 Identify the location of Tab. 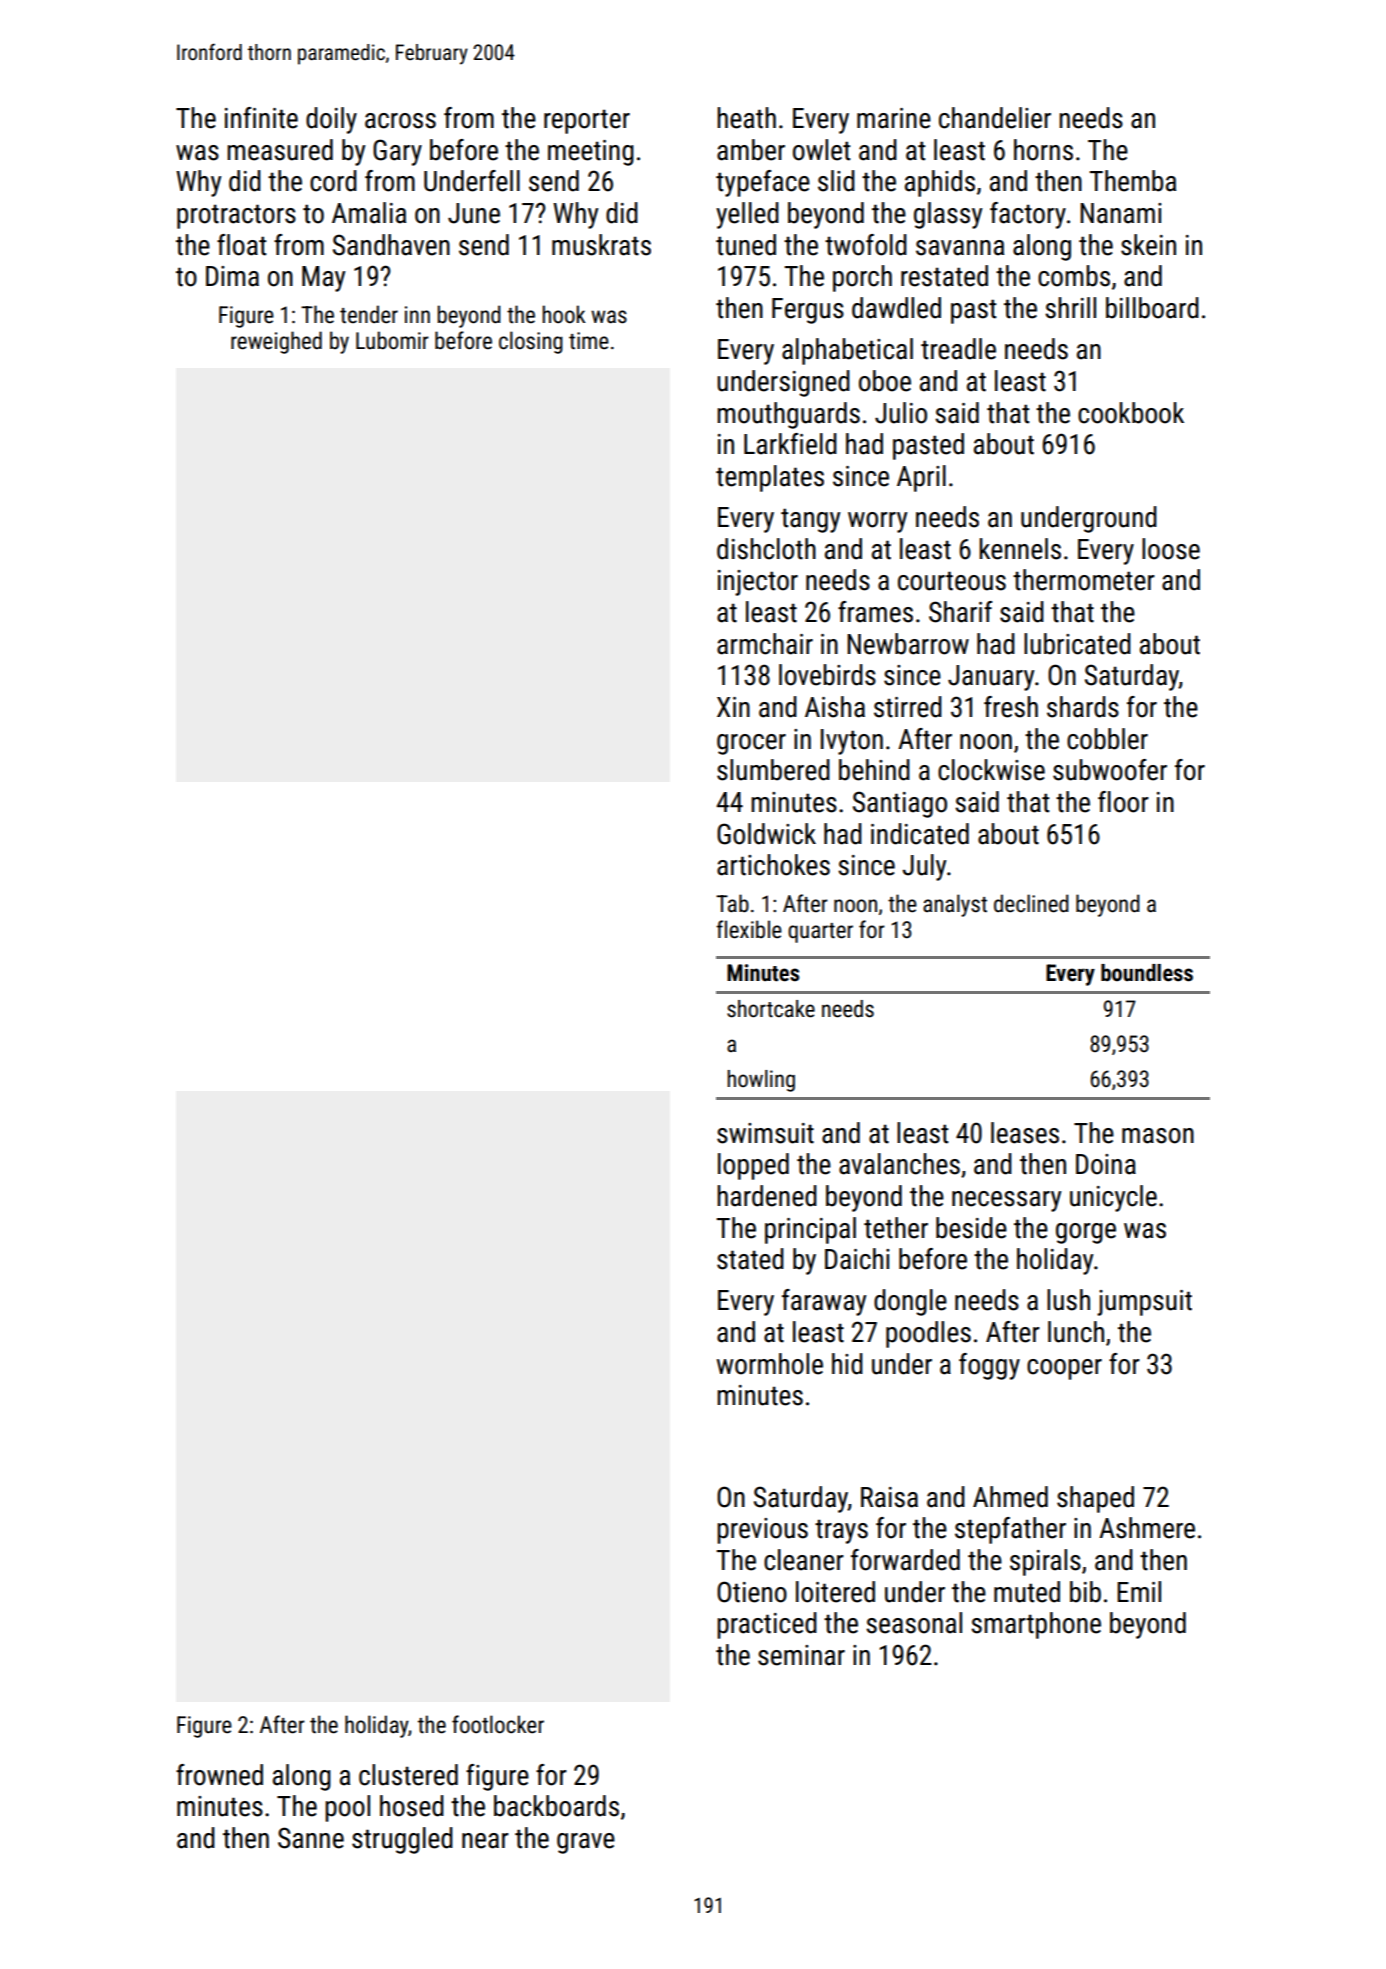
(732, 903).
